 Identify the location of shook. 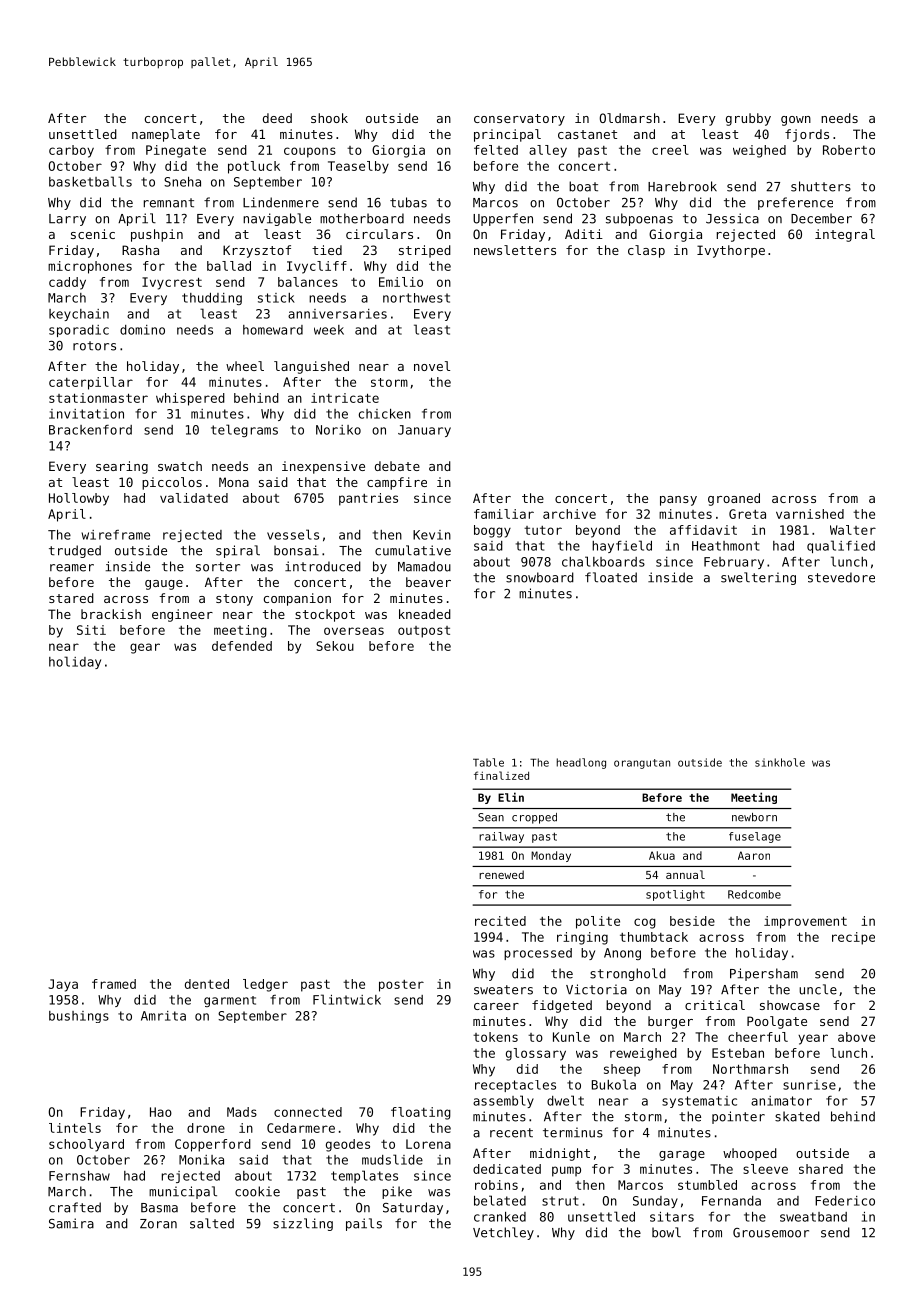
(329, 118).
